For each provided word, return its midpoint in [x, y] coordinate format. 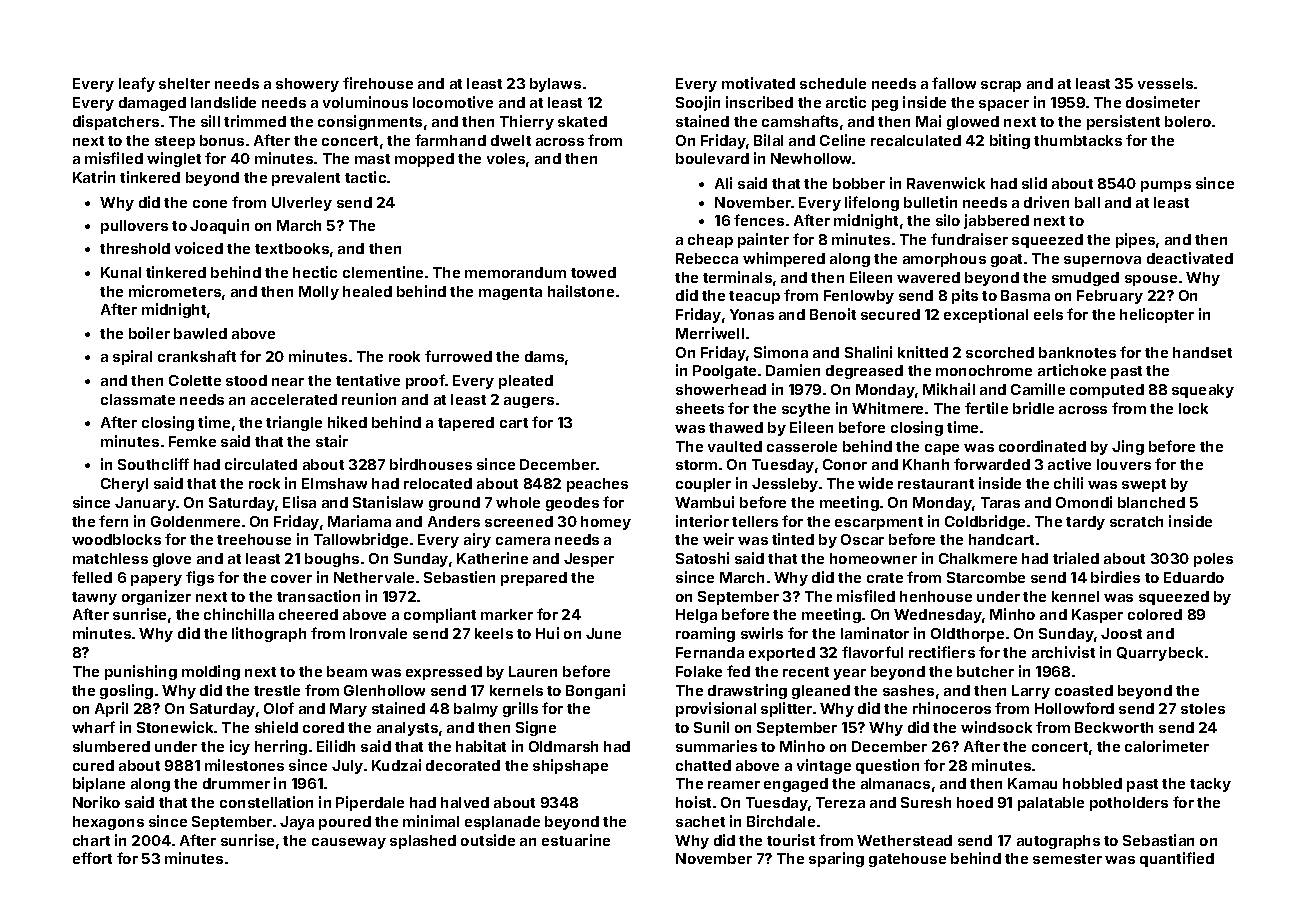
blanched [1151, 502]
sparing [836, 859]
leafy [137, 84]
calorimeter [1167, 746]
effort [92, 858]
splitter [786, 709]
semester [1067, 859]
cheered [308, 614]
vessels [1165, 83]
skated [582, 121]
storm [696, 465]
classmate [138, 399]
